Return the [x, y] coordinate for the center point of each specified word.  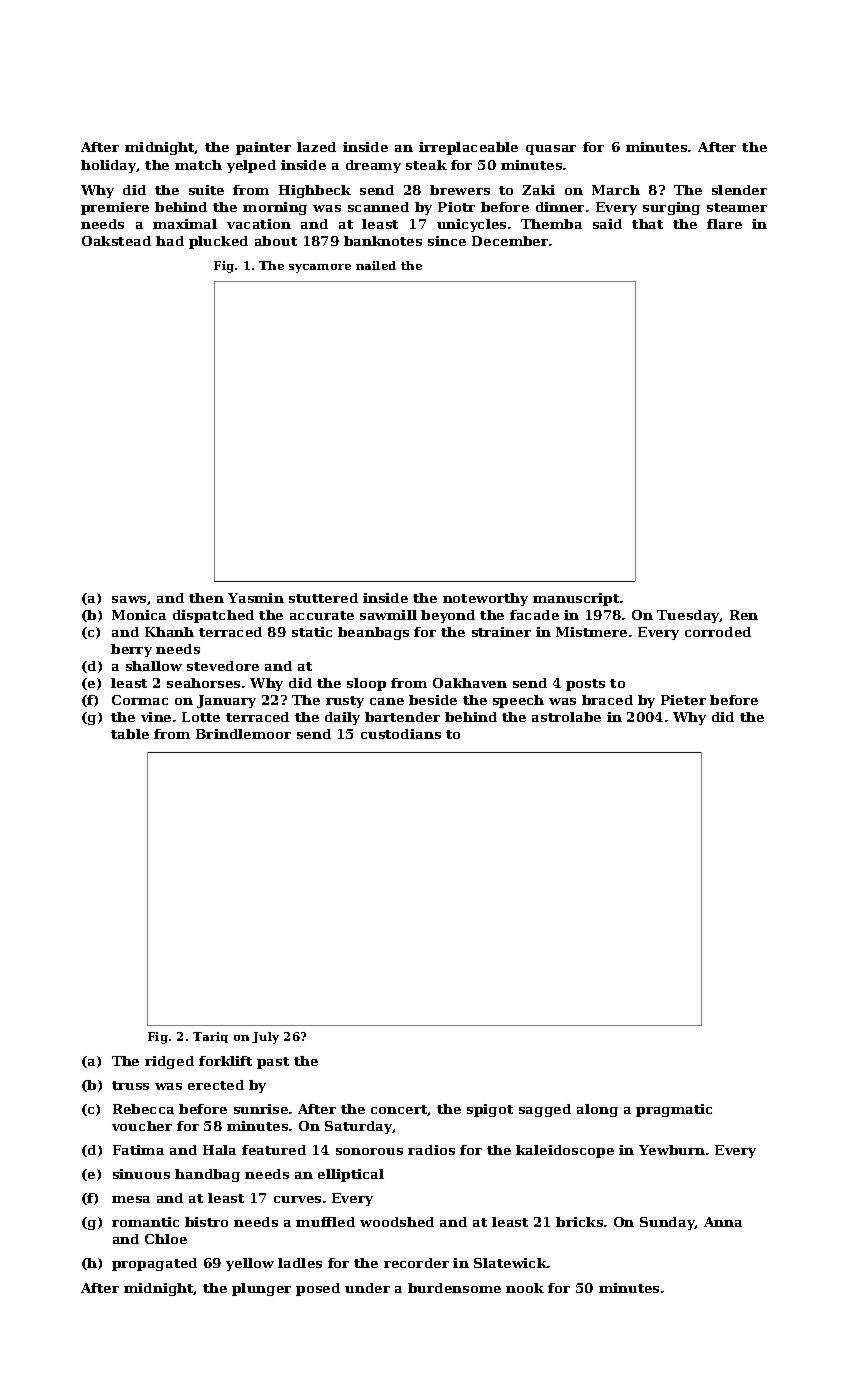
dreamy [373, 166]
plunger [261, 1289]
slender [739, 190]
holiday [109, 166]
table [130, 734]
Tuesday [688, 616]
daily [342, 718]
